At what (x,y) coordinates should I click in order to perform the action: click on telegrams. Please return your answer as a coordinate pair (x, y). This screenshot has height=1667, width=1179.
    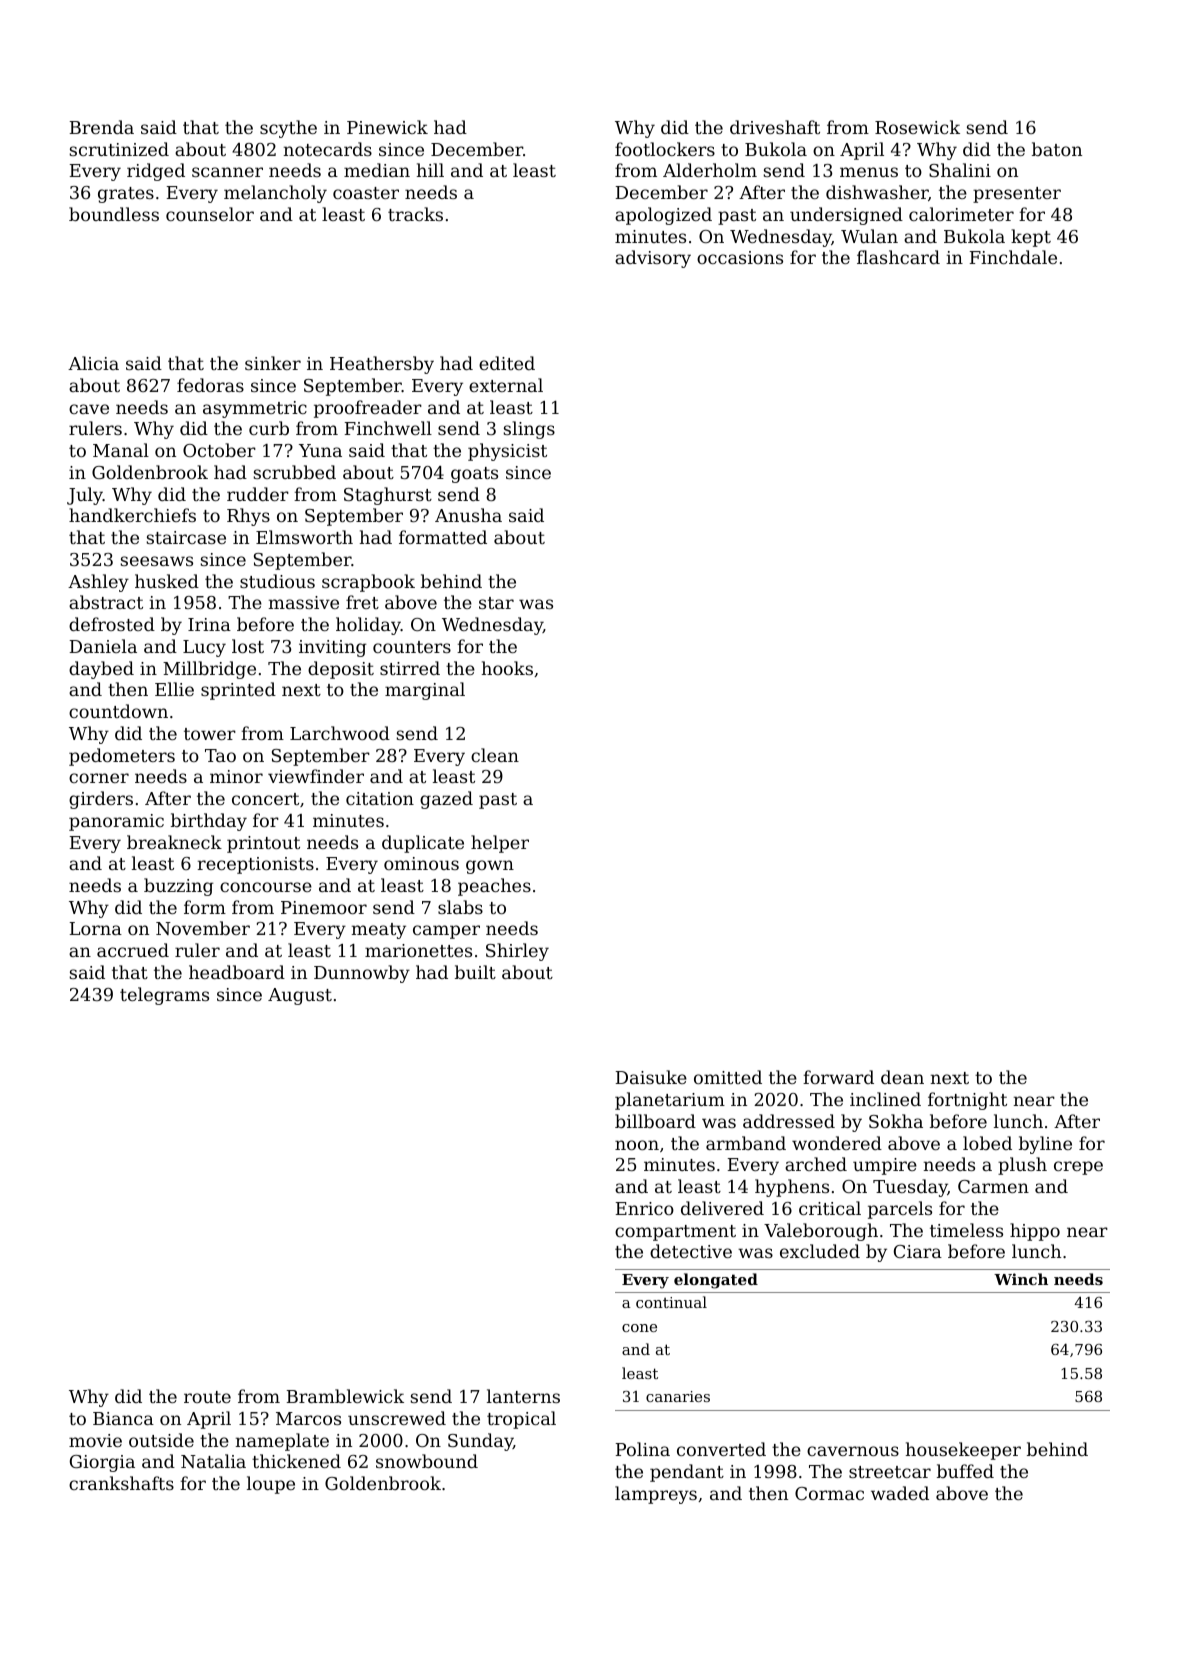
    Looking at the image, I should click on (164, 996).
